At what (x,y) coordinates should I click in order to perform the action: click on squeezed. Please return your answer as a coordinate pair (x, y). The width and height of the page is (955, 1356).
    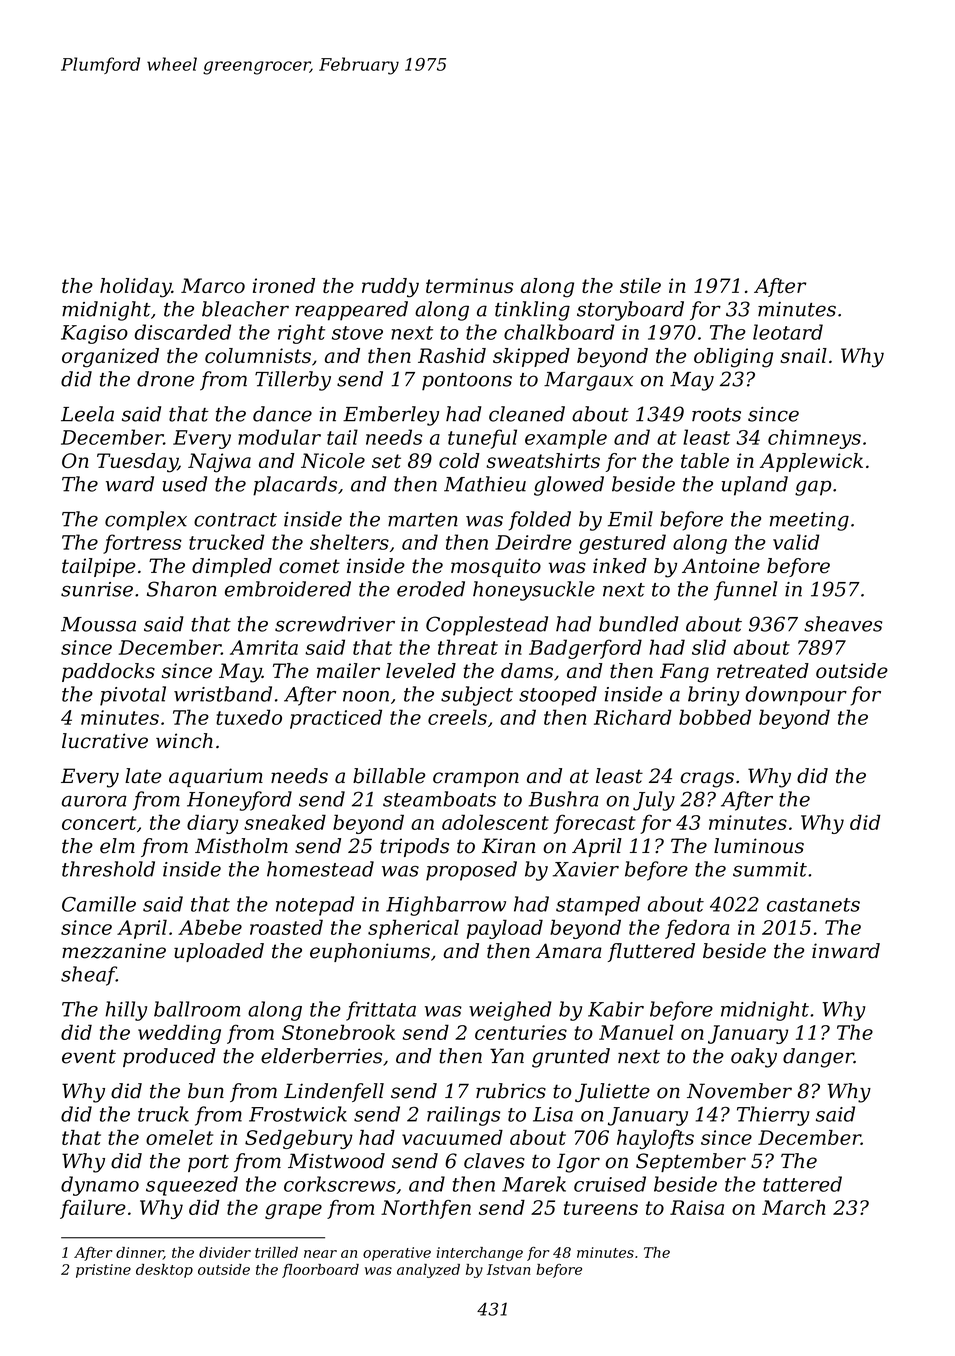
    Looking at the image, I should click on (192, 1186).
